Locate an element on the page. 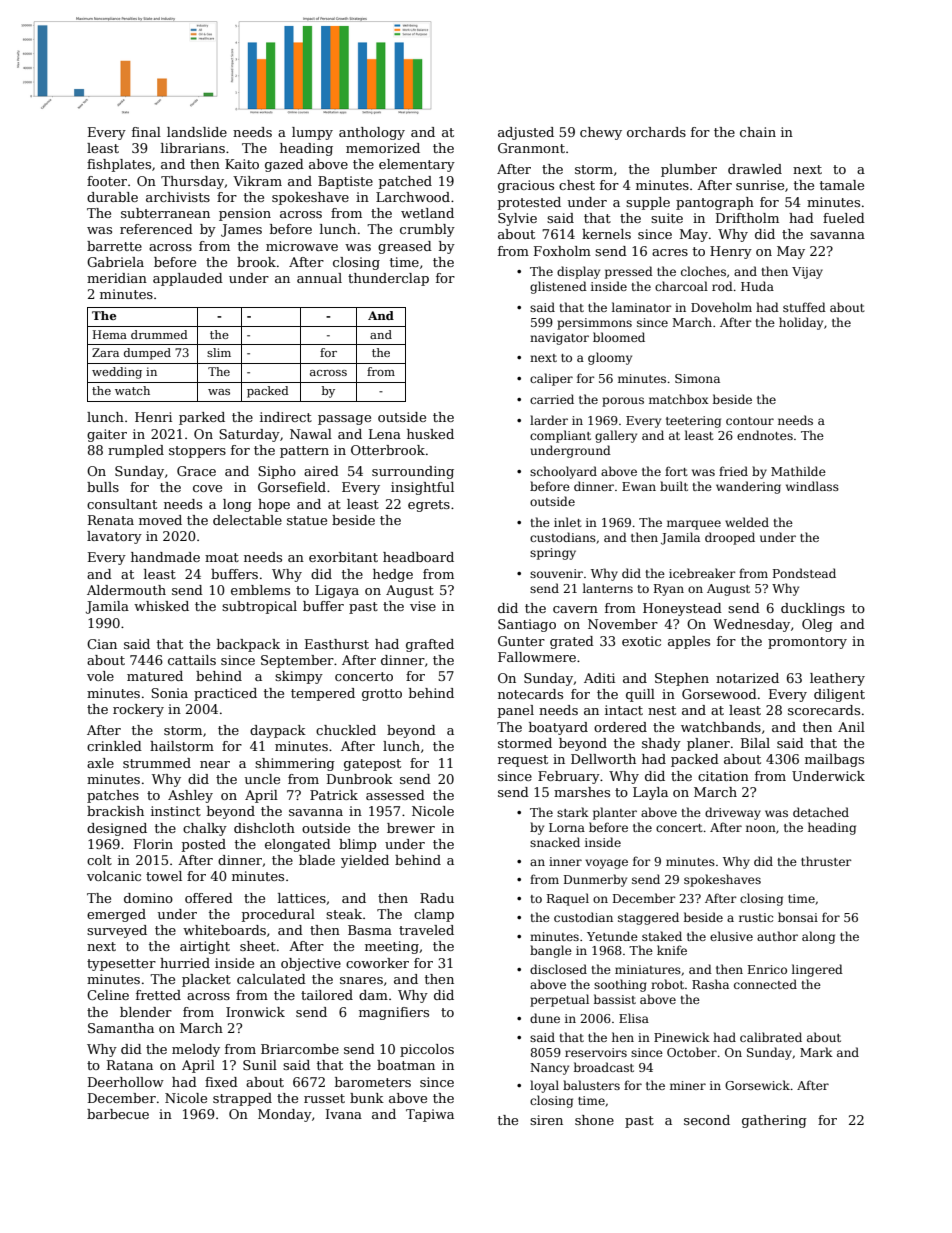 The image size is (952, 1233). barometers is located at coordinates (373, 1082).
